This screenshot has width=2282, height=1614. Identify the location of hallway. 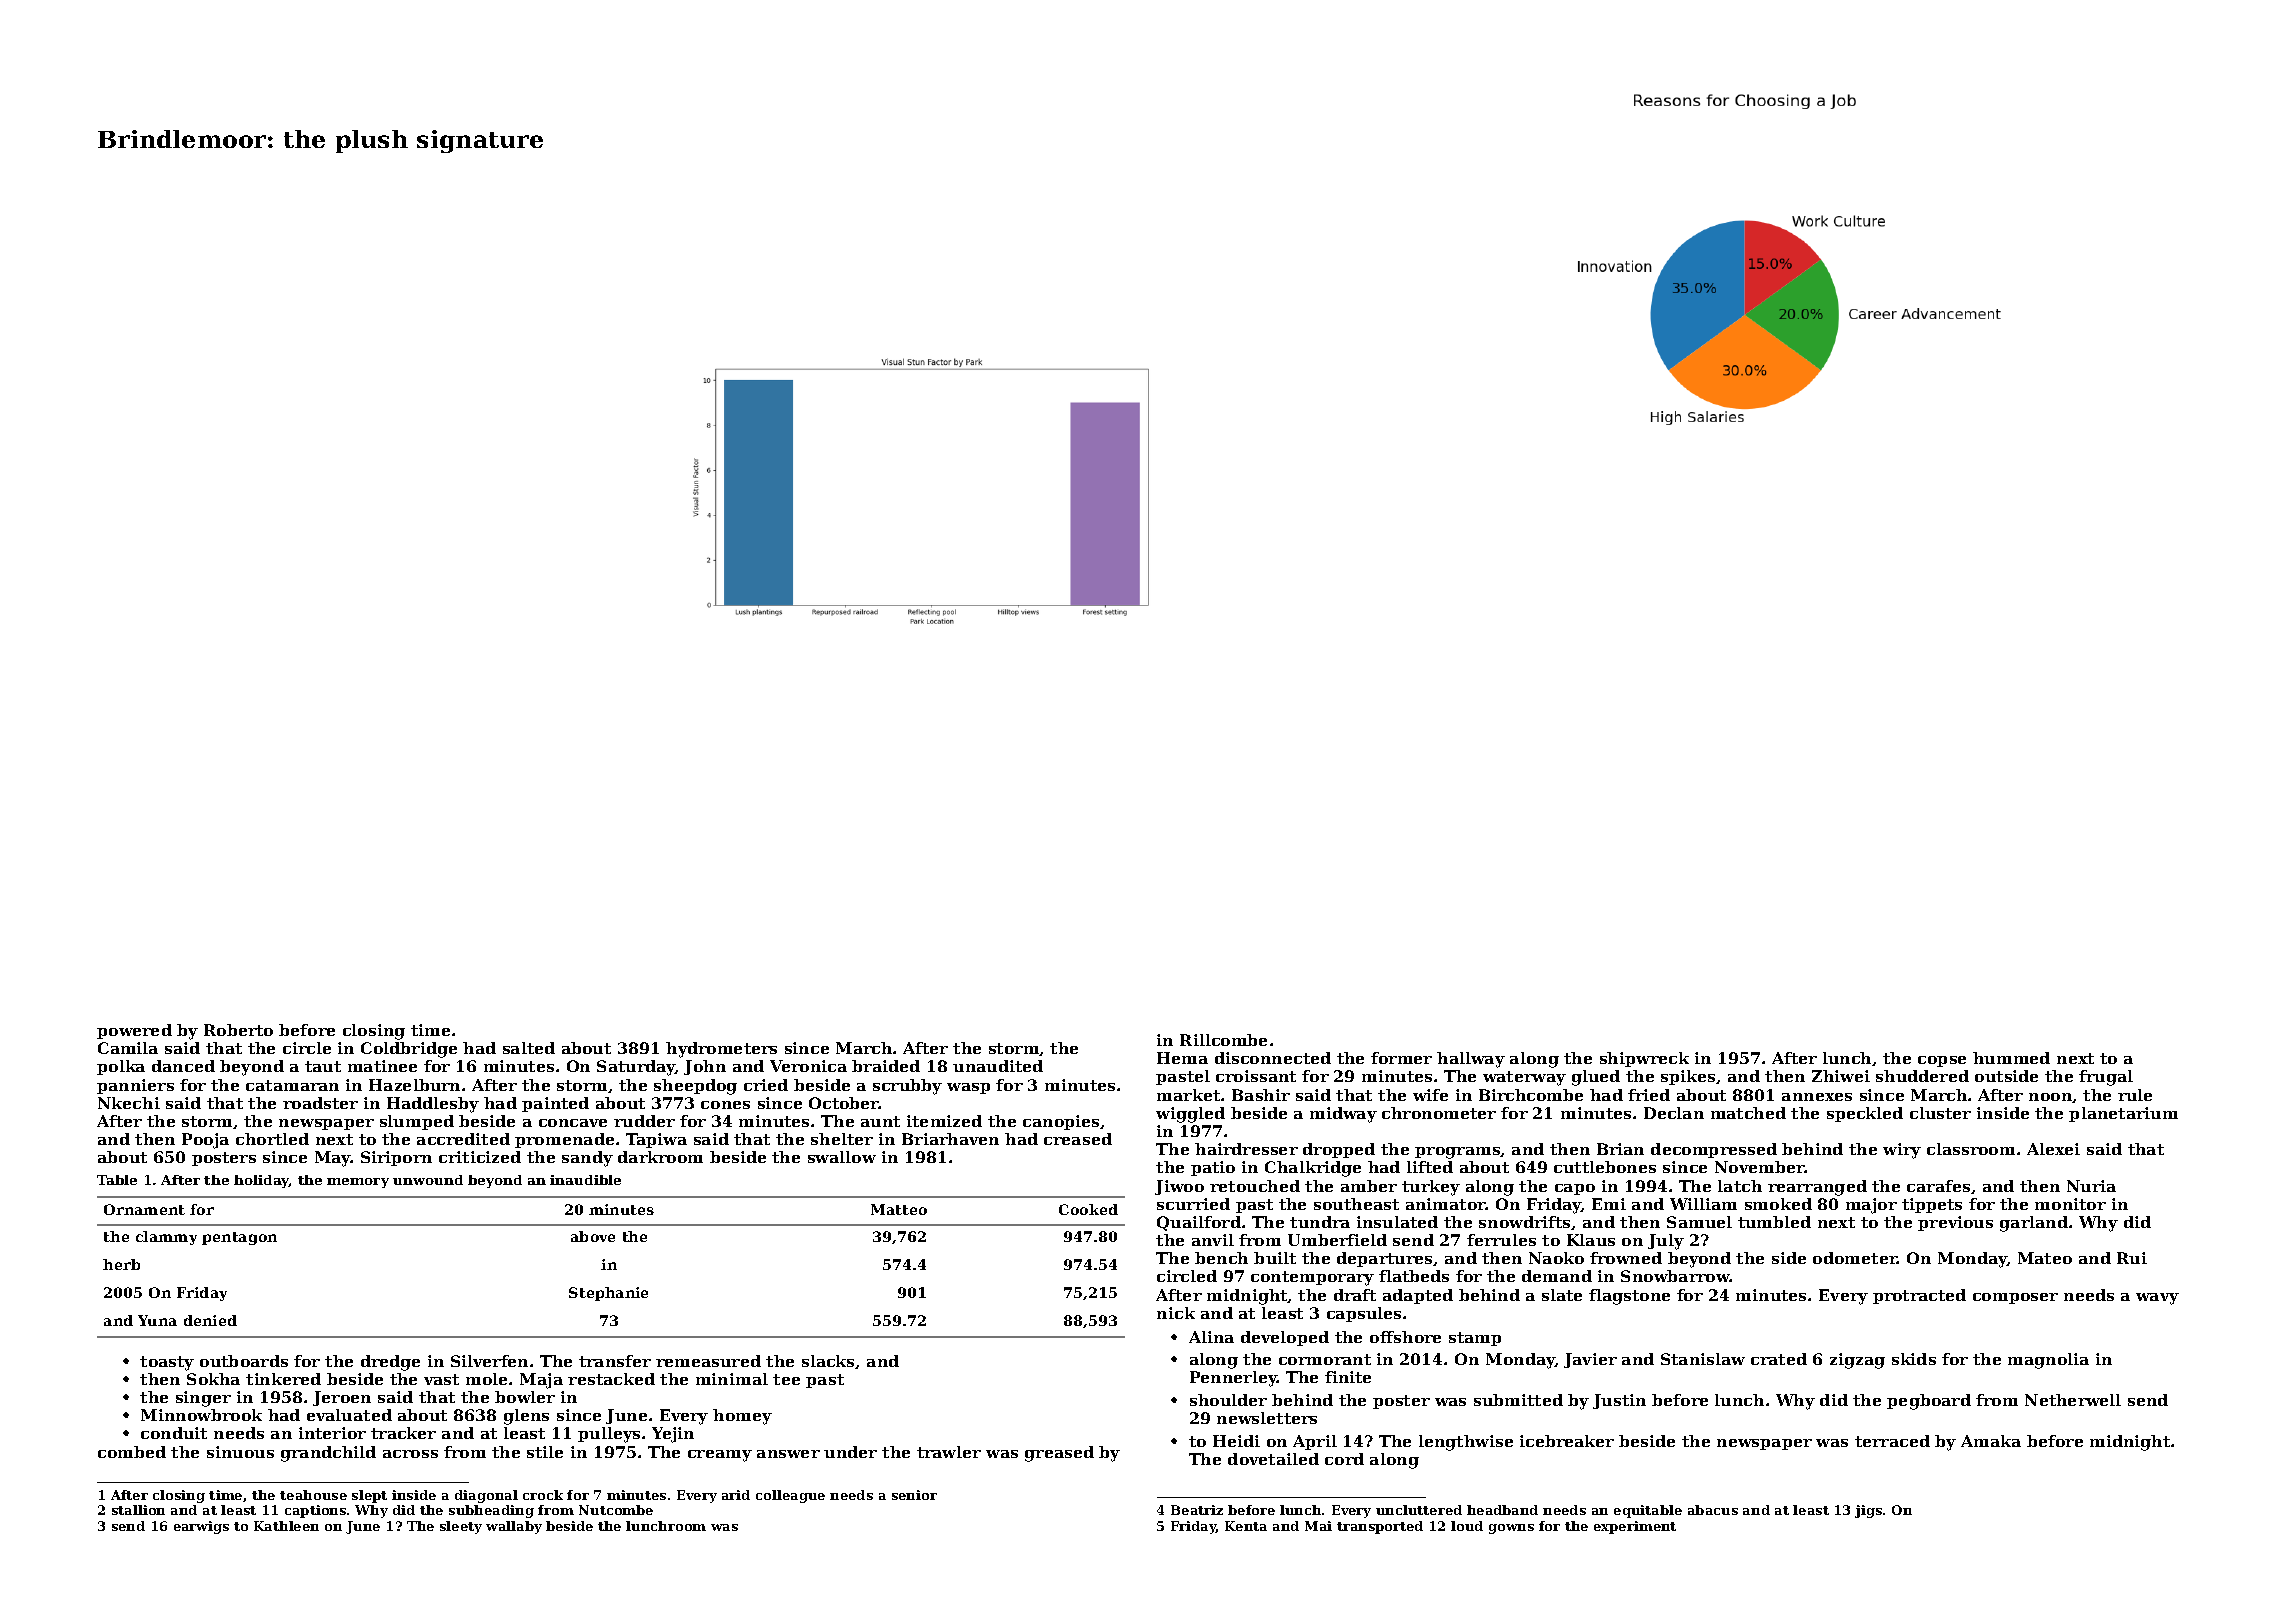
(1471, 1060).
